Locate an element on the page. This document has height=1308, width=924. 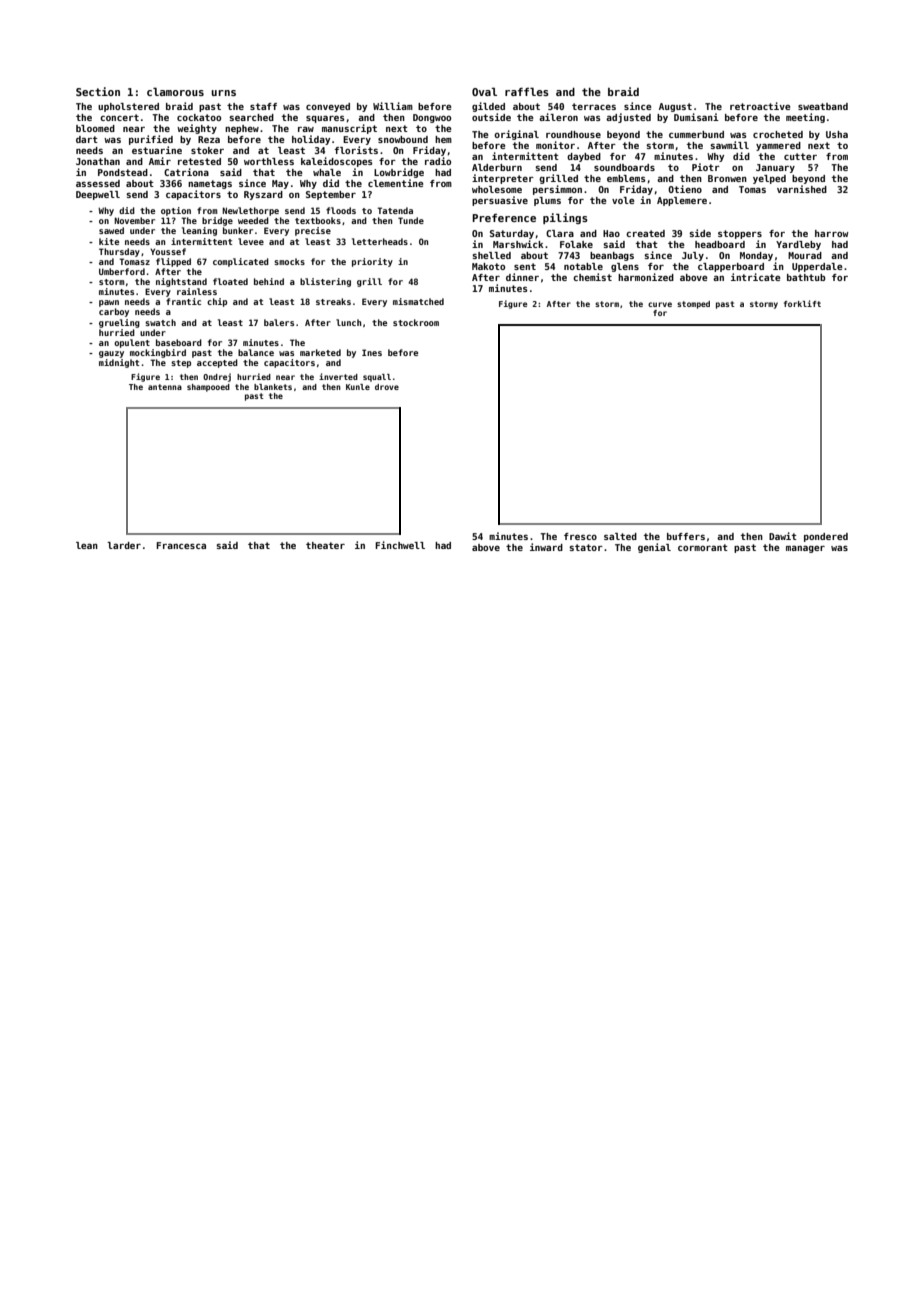
dart is located at coordinates (87, 139).
